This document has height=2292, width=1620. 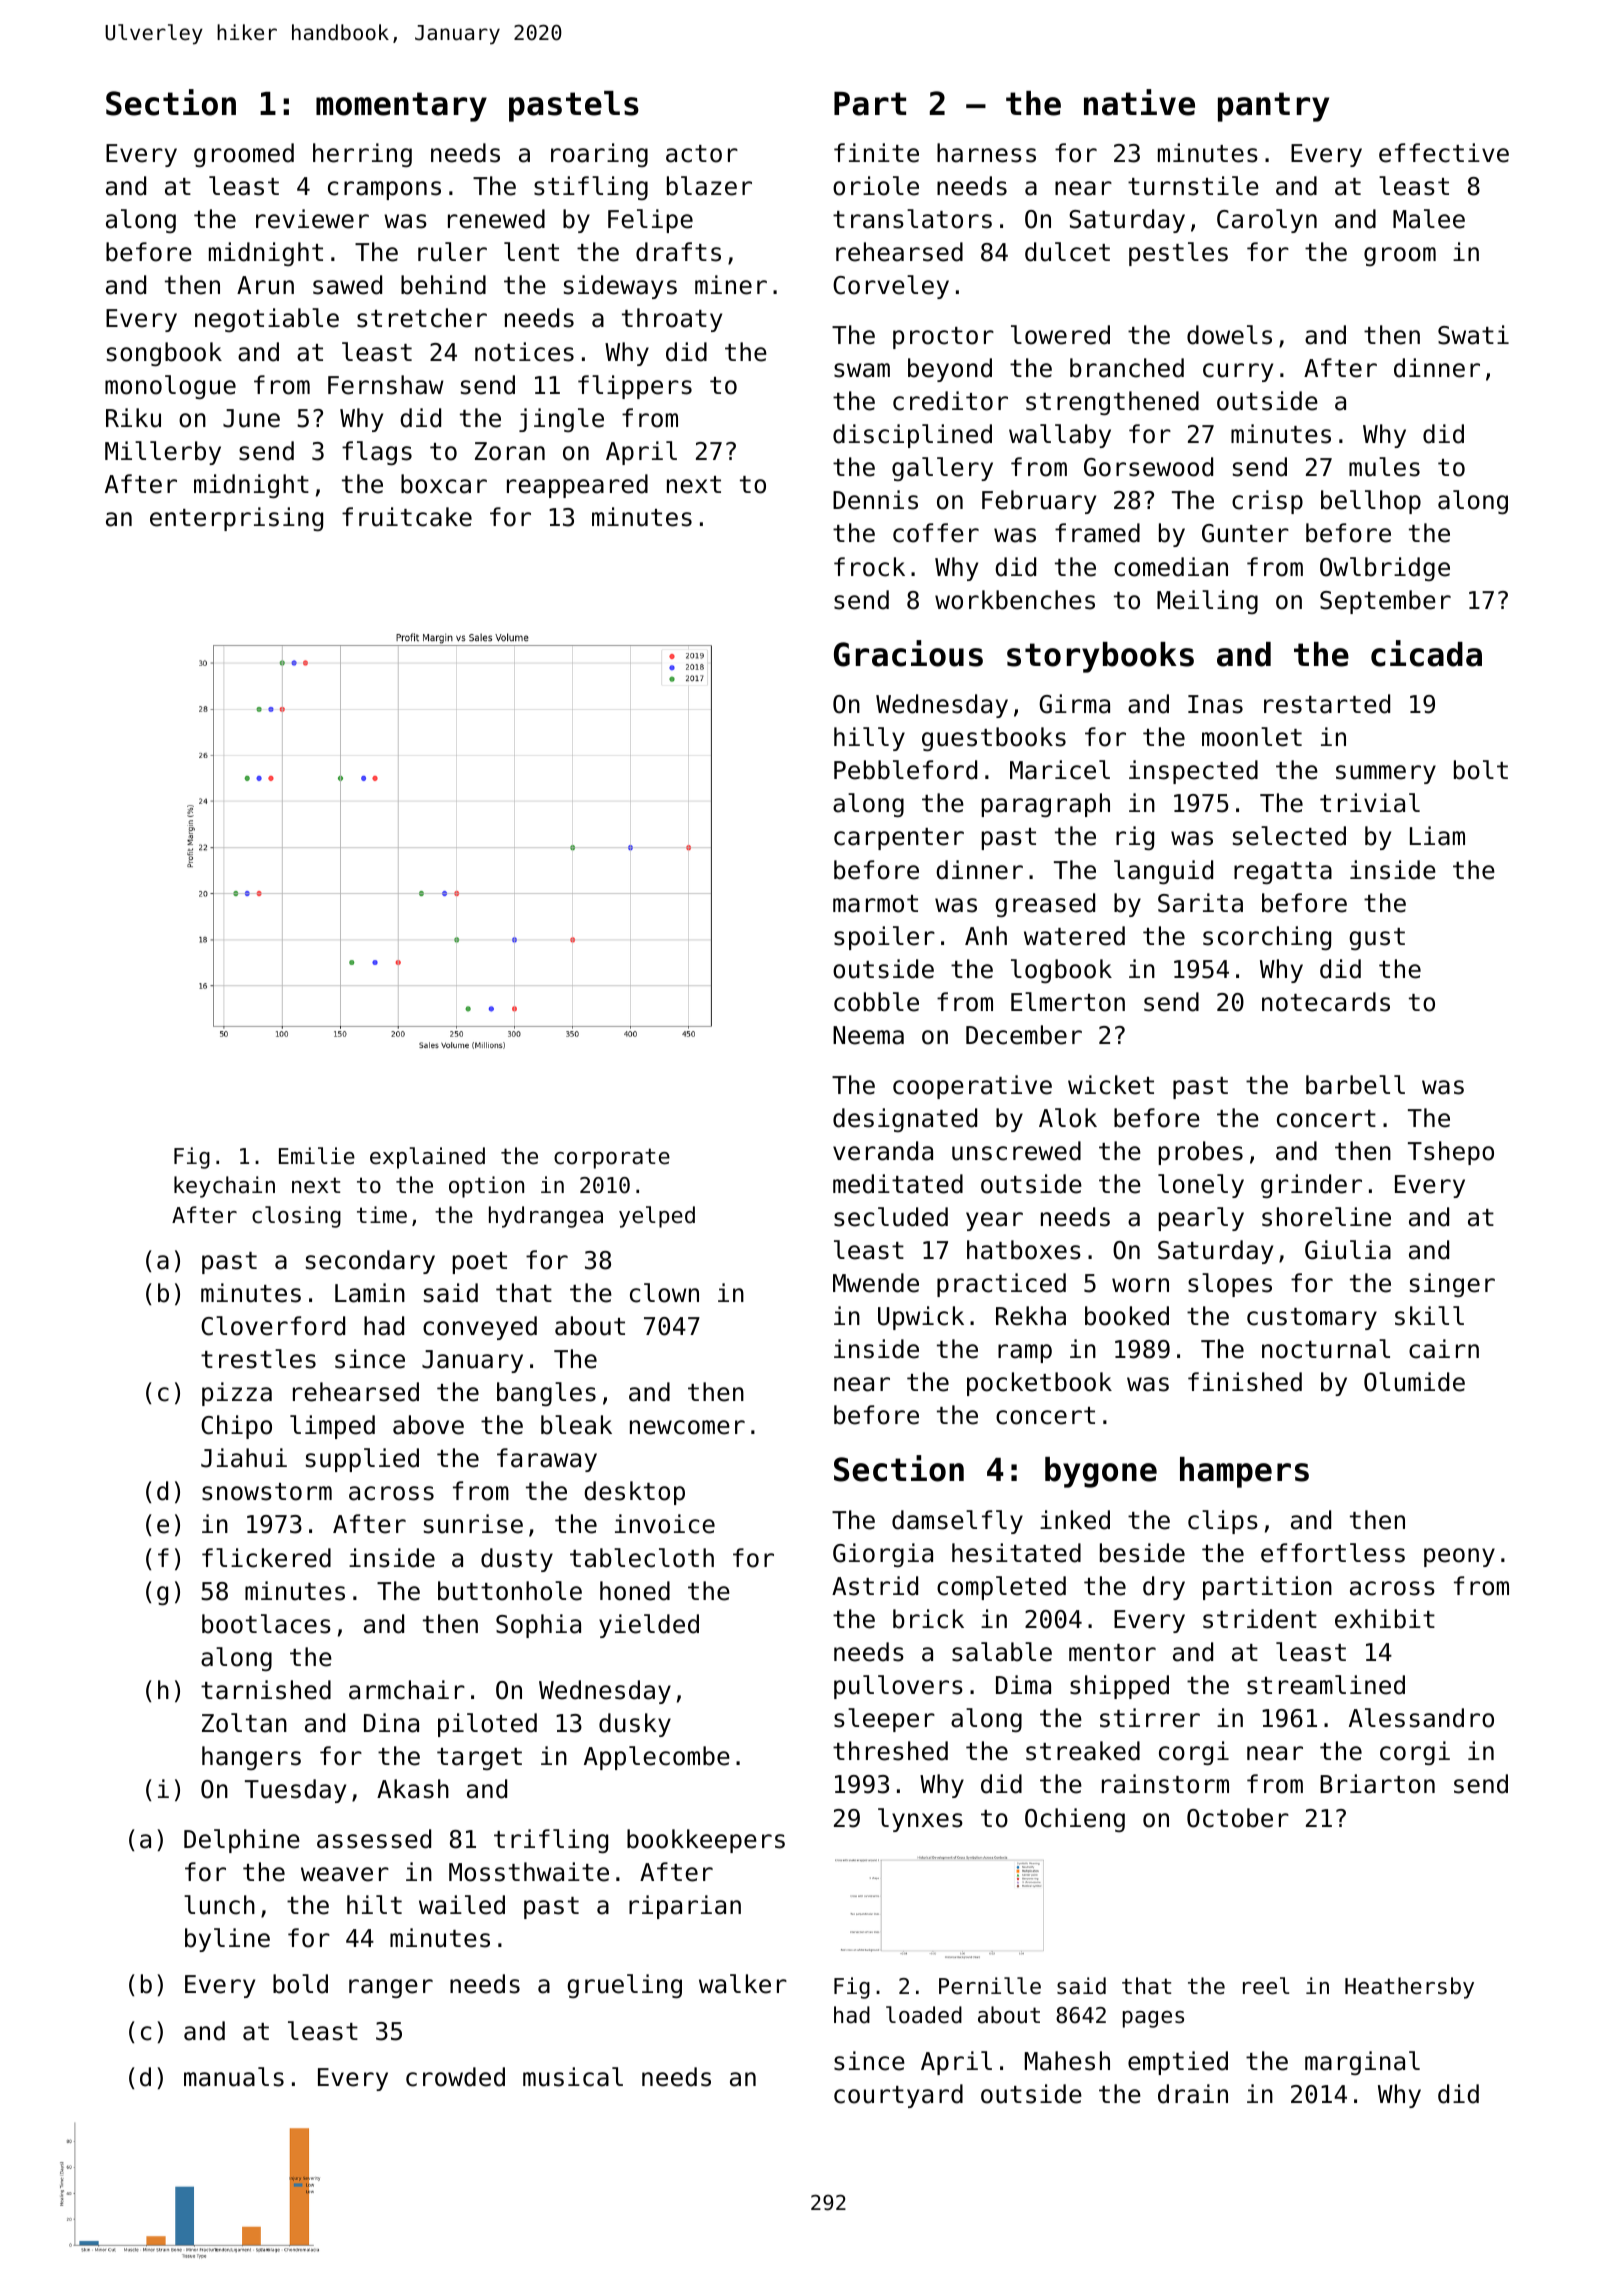 What do you see at coordinates (496, 219) in the document?
I see `renewed` at bounding box center [496, 219].
